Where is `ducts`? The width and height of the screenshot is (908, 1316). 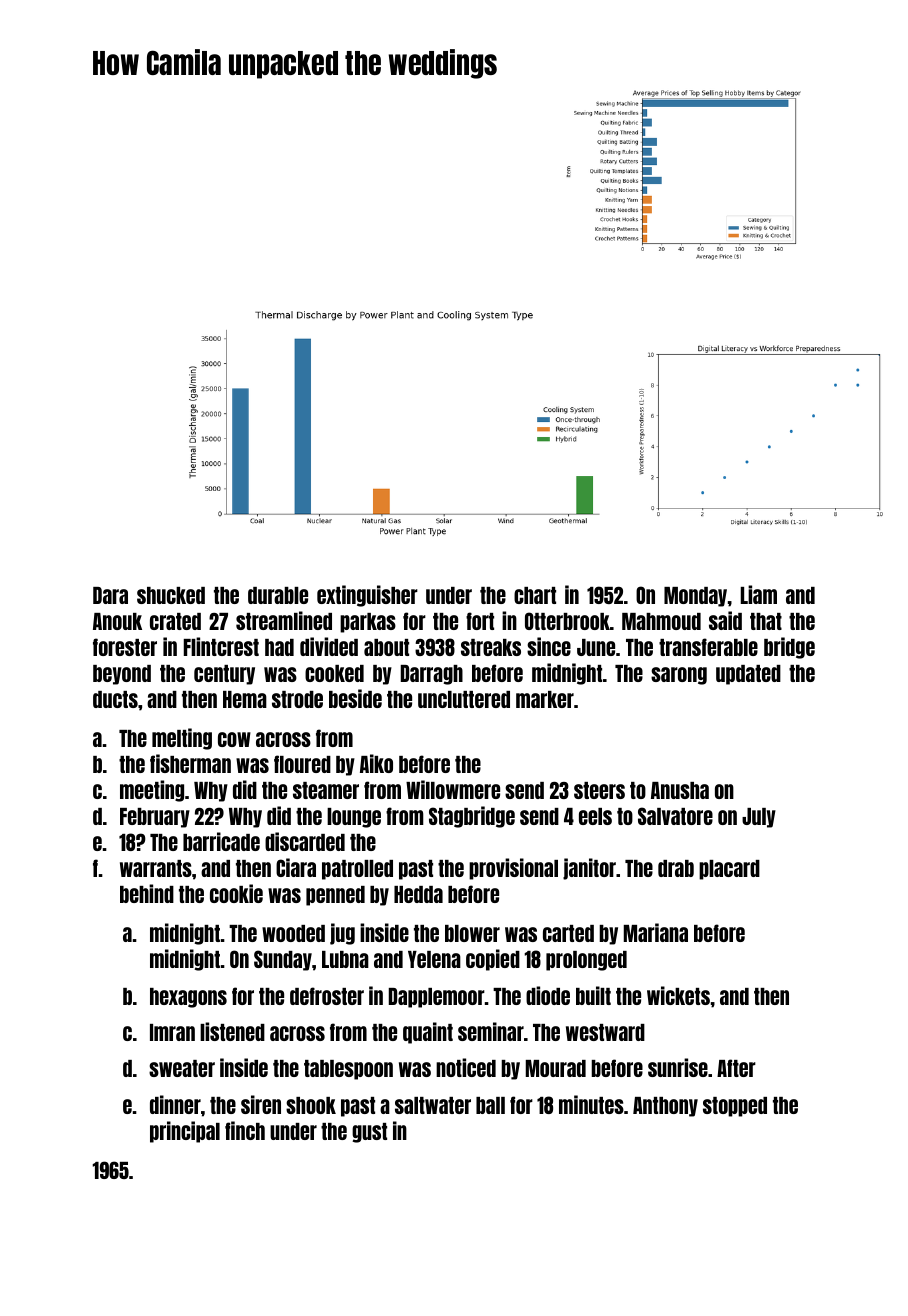 ducts is located at coordinates (115, 699).
